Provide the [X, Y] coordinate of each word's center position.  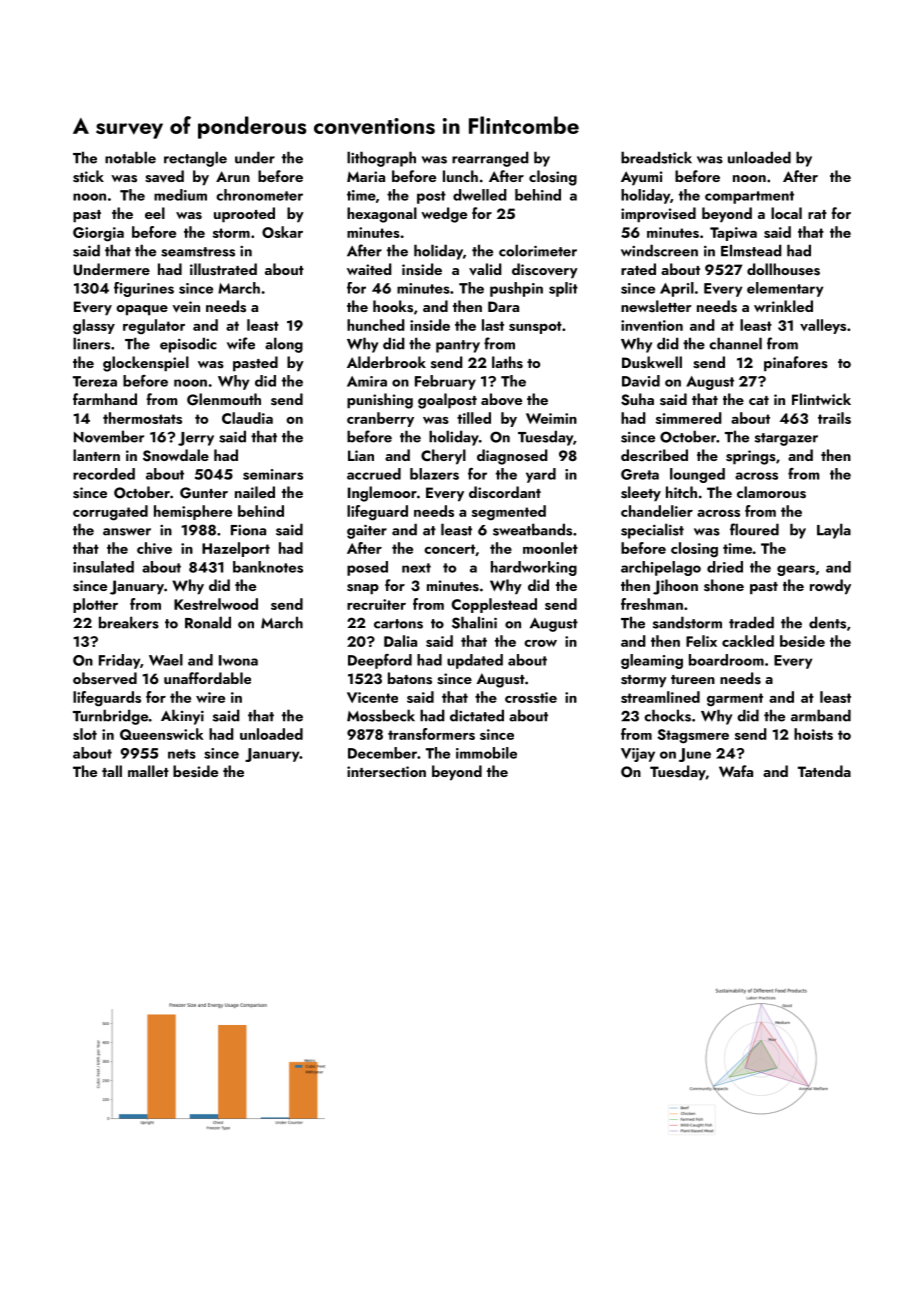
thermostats [142, 418]
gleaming [652, 661]
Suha [637, 399]
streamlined [660, 697]
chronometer [259, 195]
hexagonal [382, 215]
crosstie [531, 697]
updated [475, 661]
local [786, 213]
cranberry [380, 419]
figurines [144, 289]
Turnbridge [110, 717]
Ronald [208, 622]
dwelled [480, 195]
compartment [749, 197]
